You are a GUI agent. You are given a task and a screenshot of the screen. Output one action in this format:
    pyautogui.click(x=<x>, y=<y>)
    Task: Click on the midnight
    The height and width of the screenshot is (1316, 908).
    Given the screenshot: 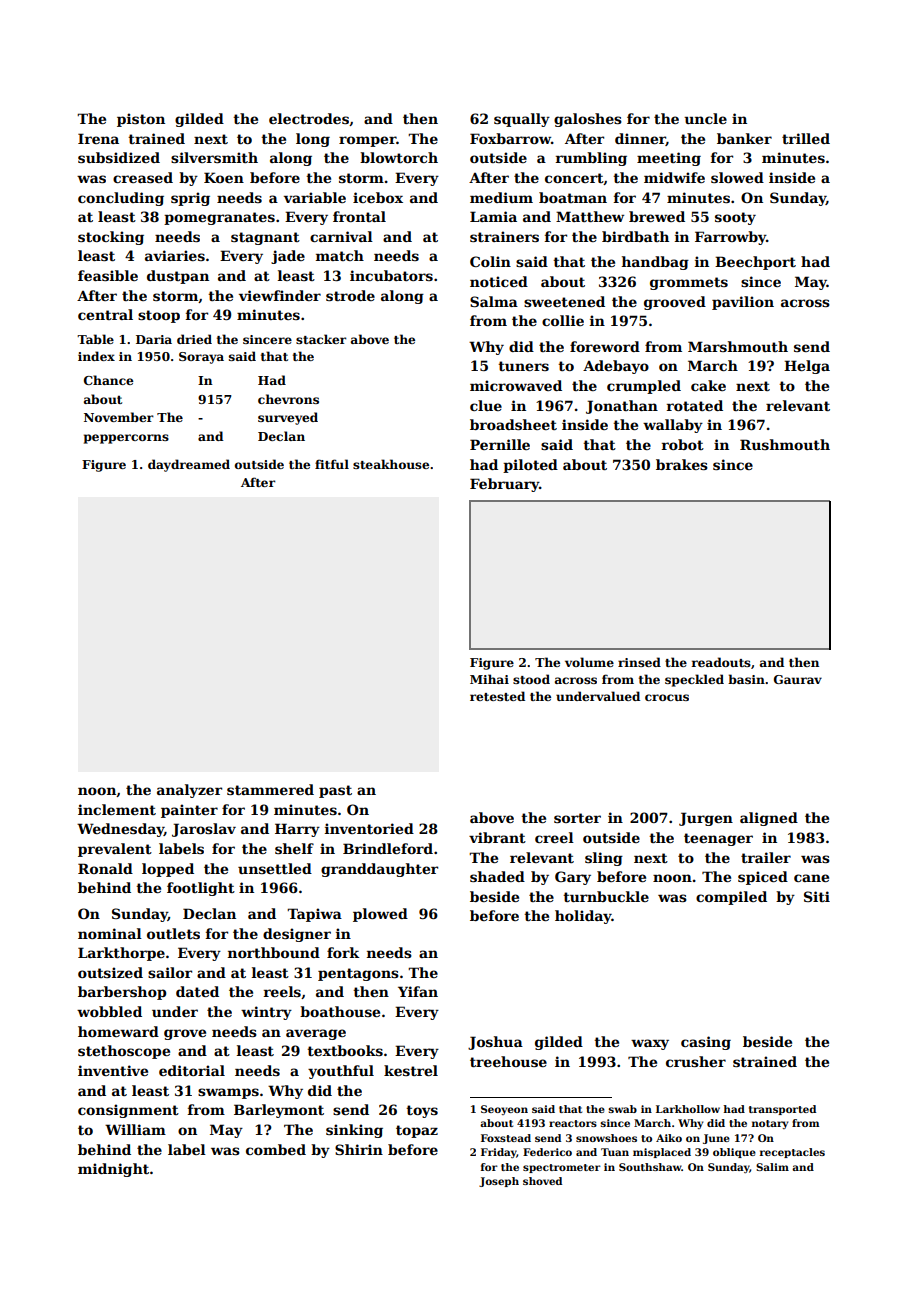 What is the action you would take?
    pyautogui.click(x=113, y=1170)
